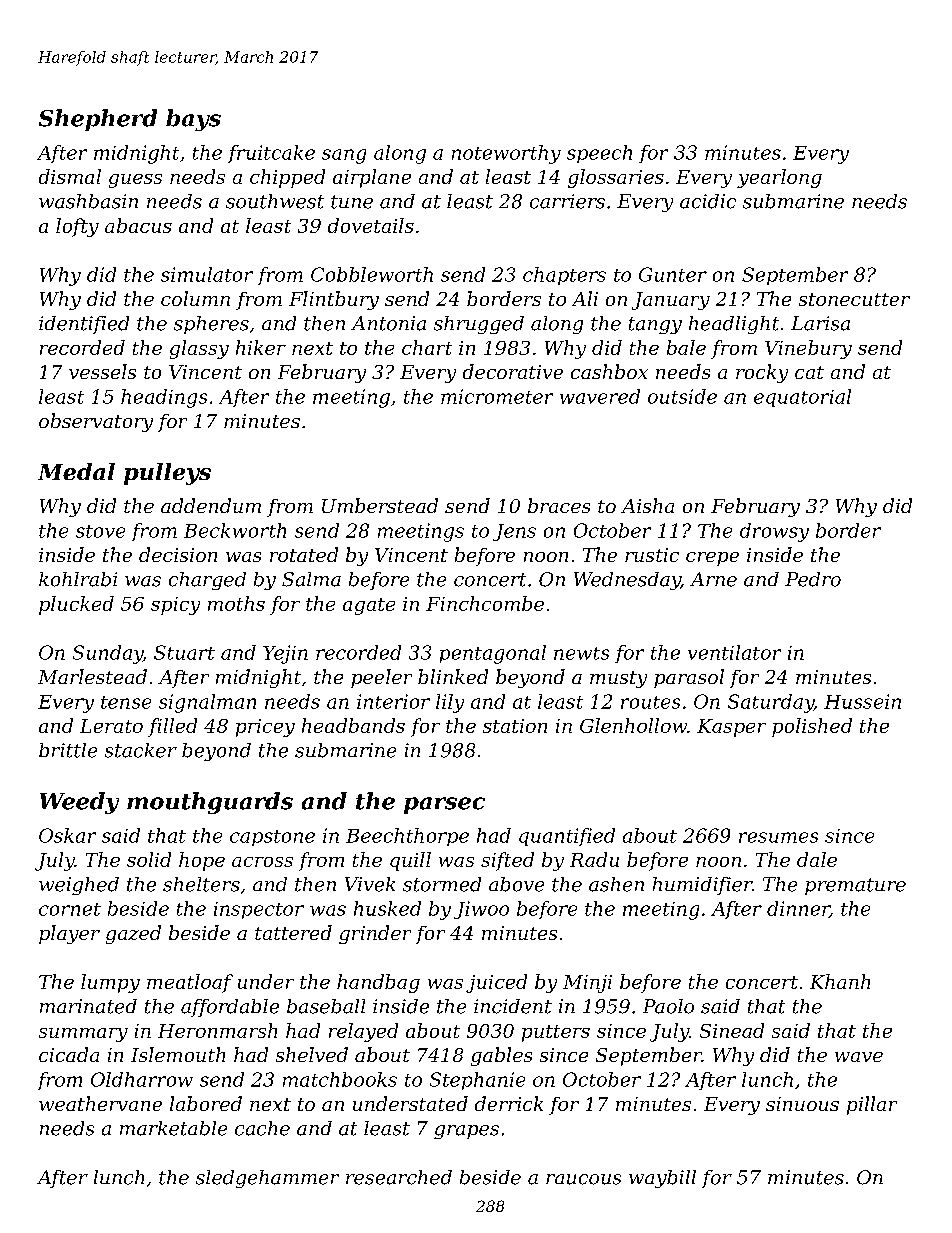 This page has width=952, height=1233. What do you see at coordinates (388, 323) in the page?
I see `Antonia` at bounding box center [388, 323].
